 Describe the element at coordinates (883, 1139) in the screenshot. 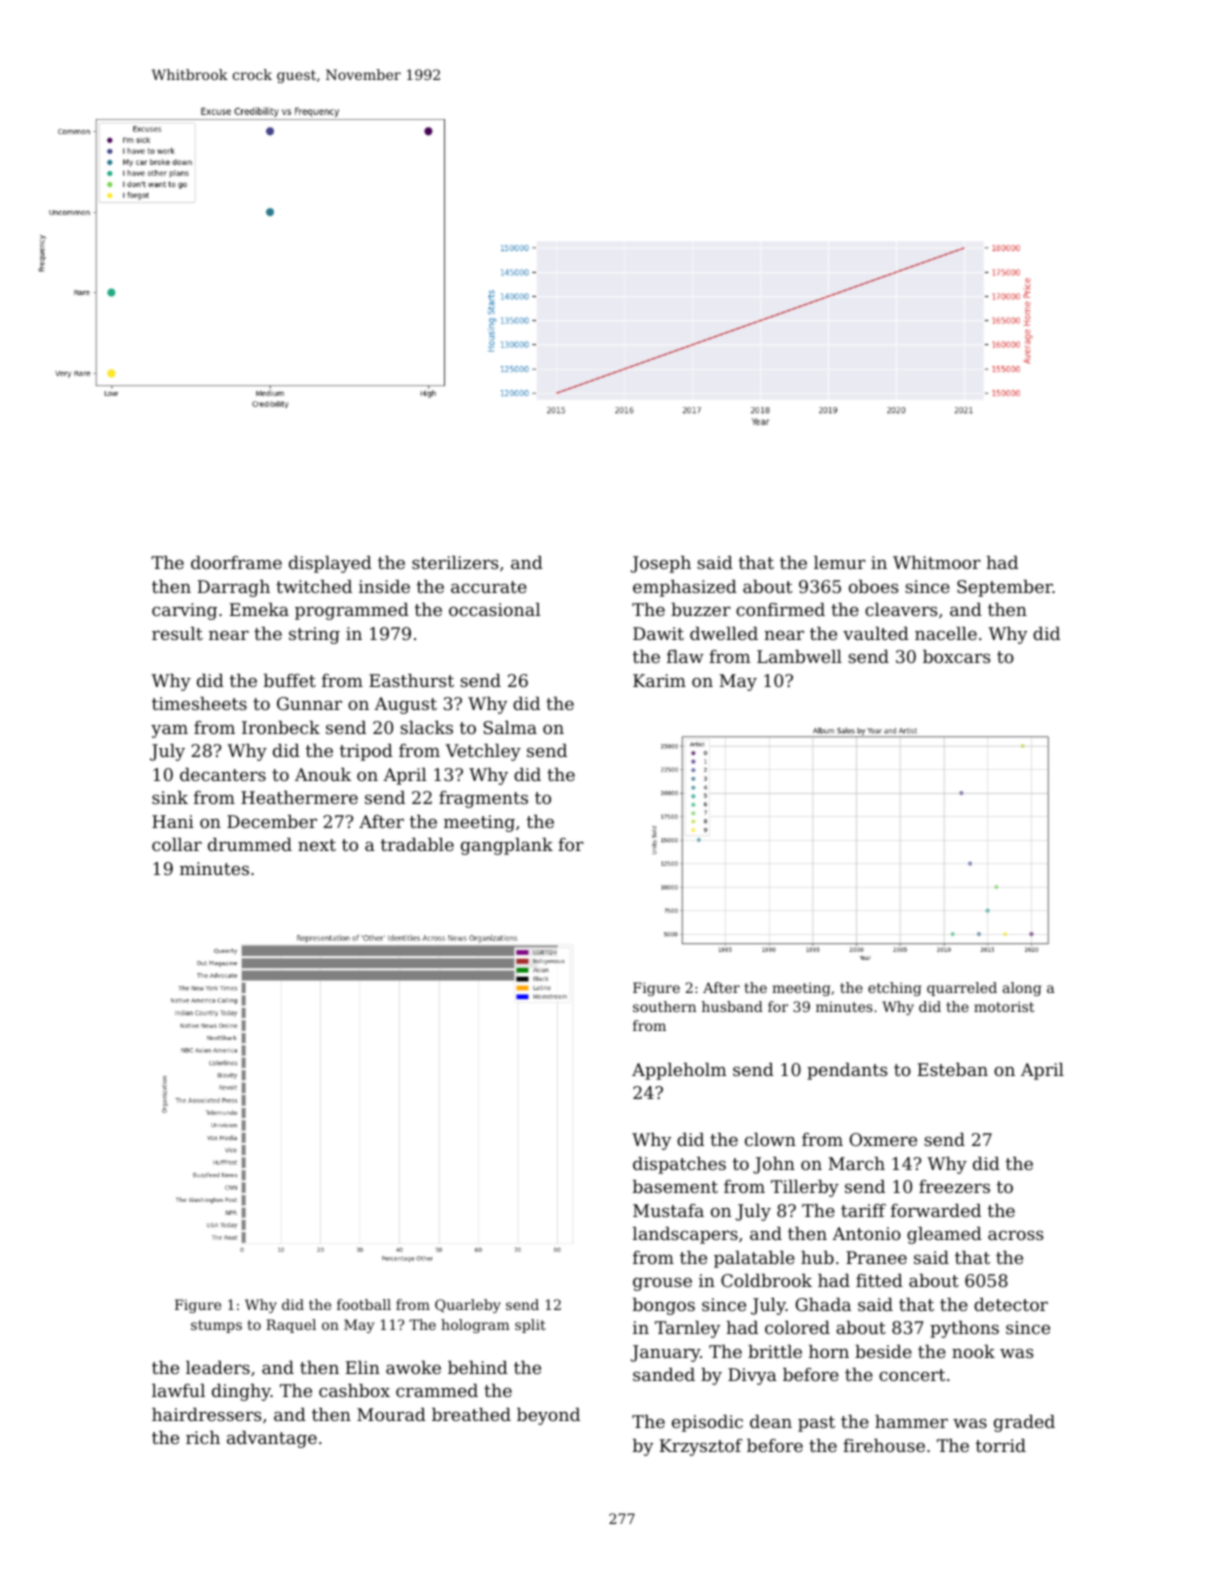

I see `Oxmere` at that location.
